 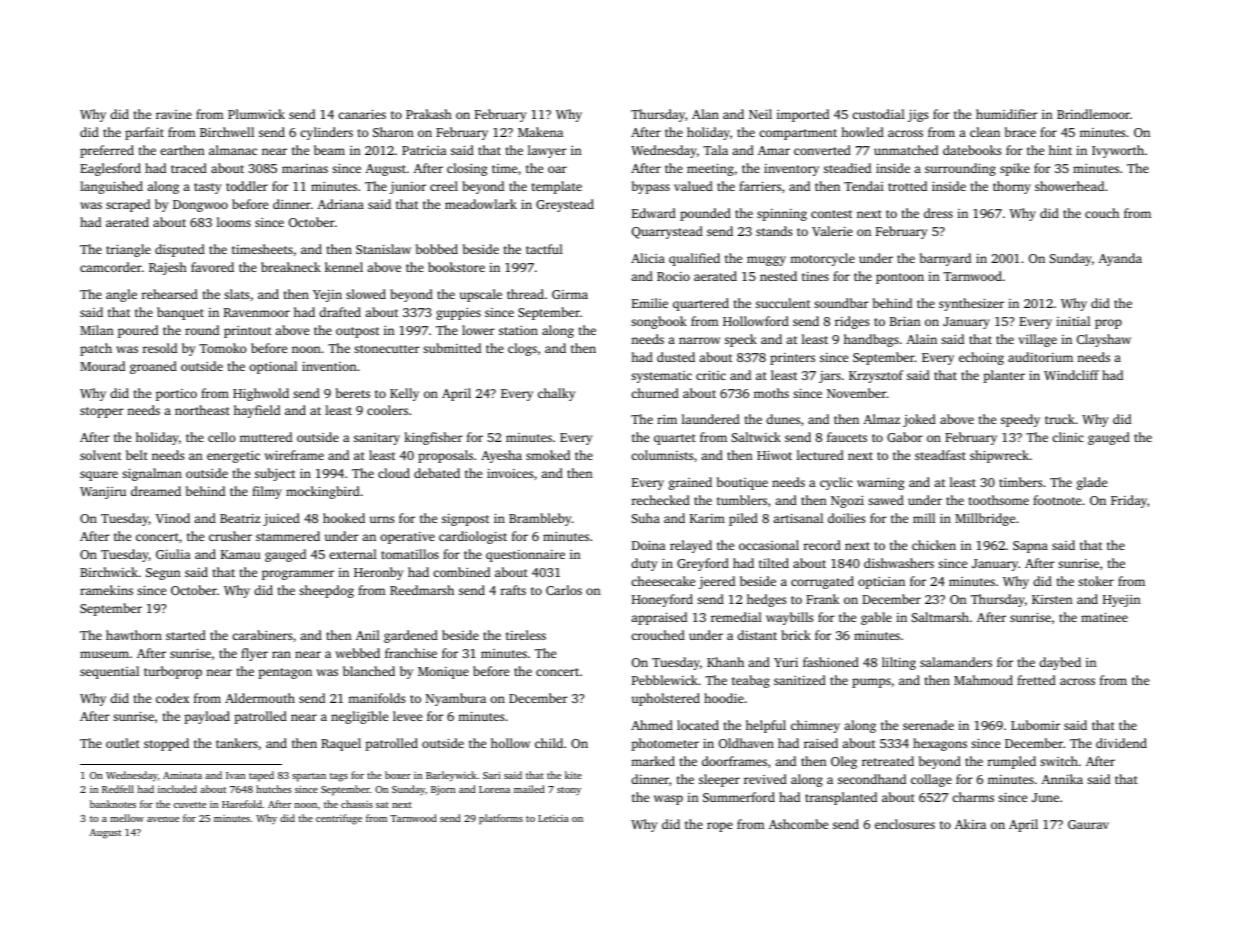 I want to click on Mahmoud, so click(x=983, y=680).
